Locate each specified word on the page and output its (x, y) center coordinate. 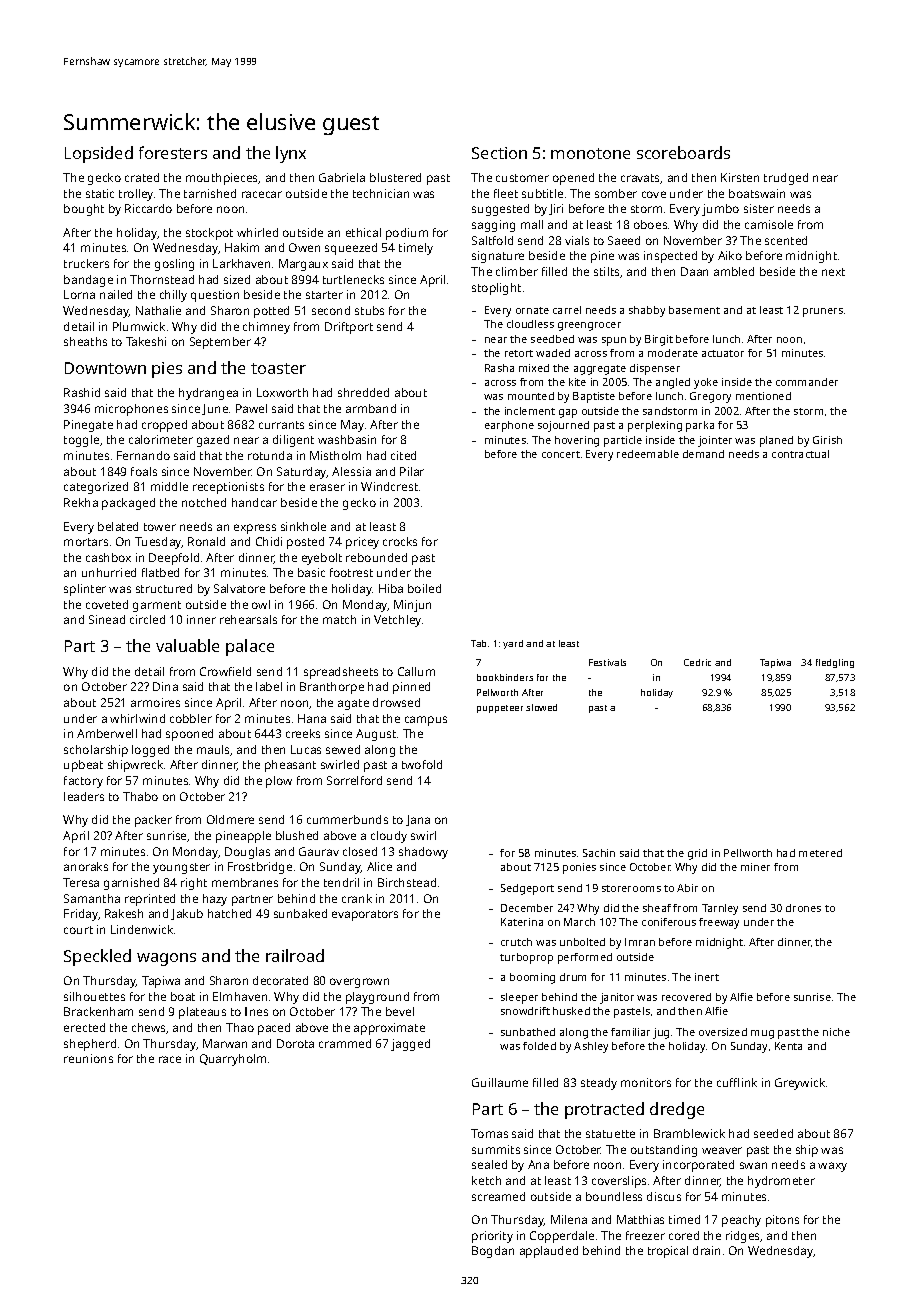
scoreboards (683, 152)
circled (147, 619)
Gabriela (342, 177)
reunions (88, 1058)
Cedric (697, 662)
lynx (291, 154)
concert (561, 454)
